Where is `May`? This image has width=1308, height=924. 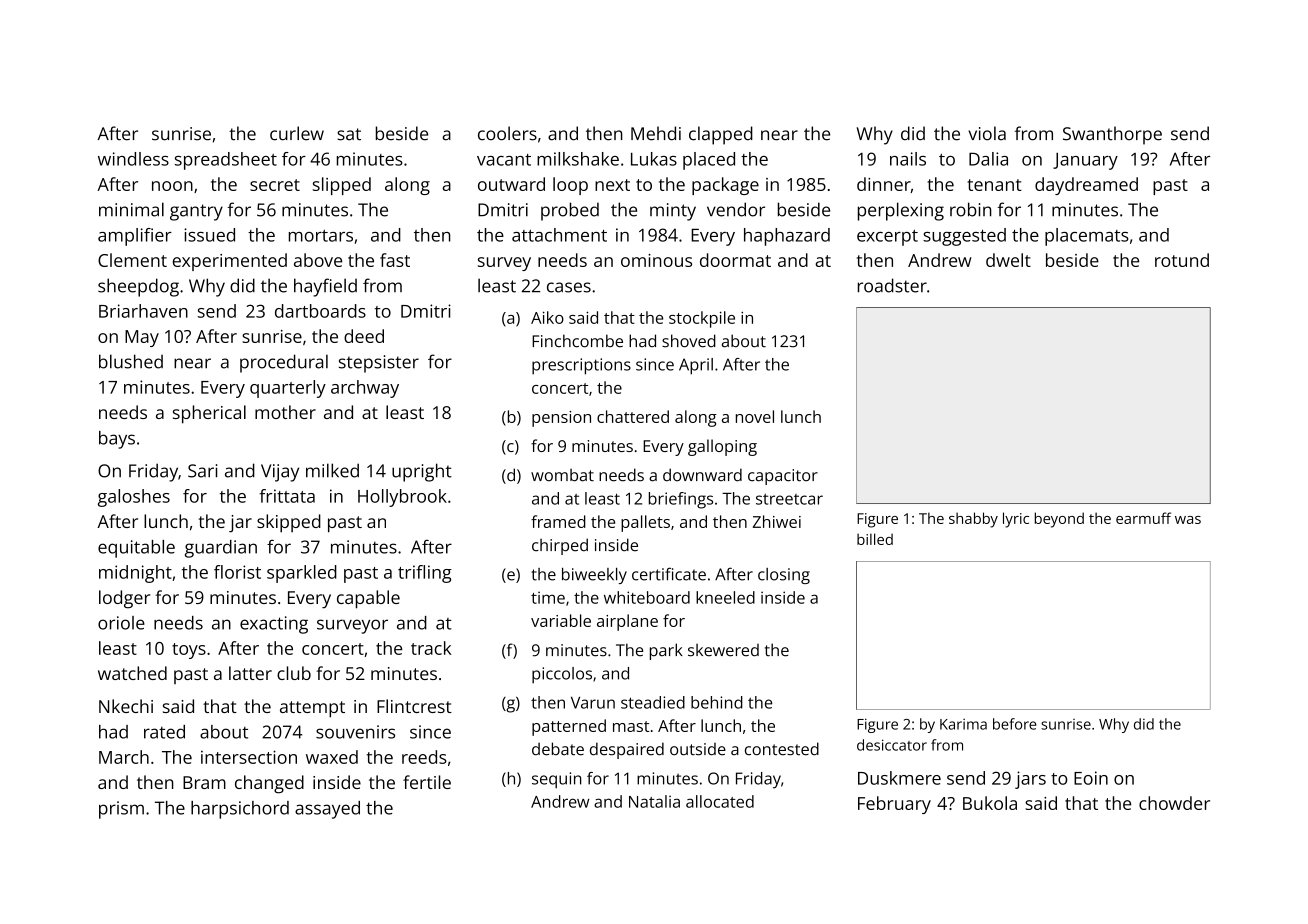
May is located at coordinates (142, 338).
